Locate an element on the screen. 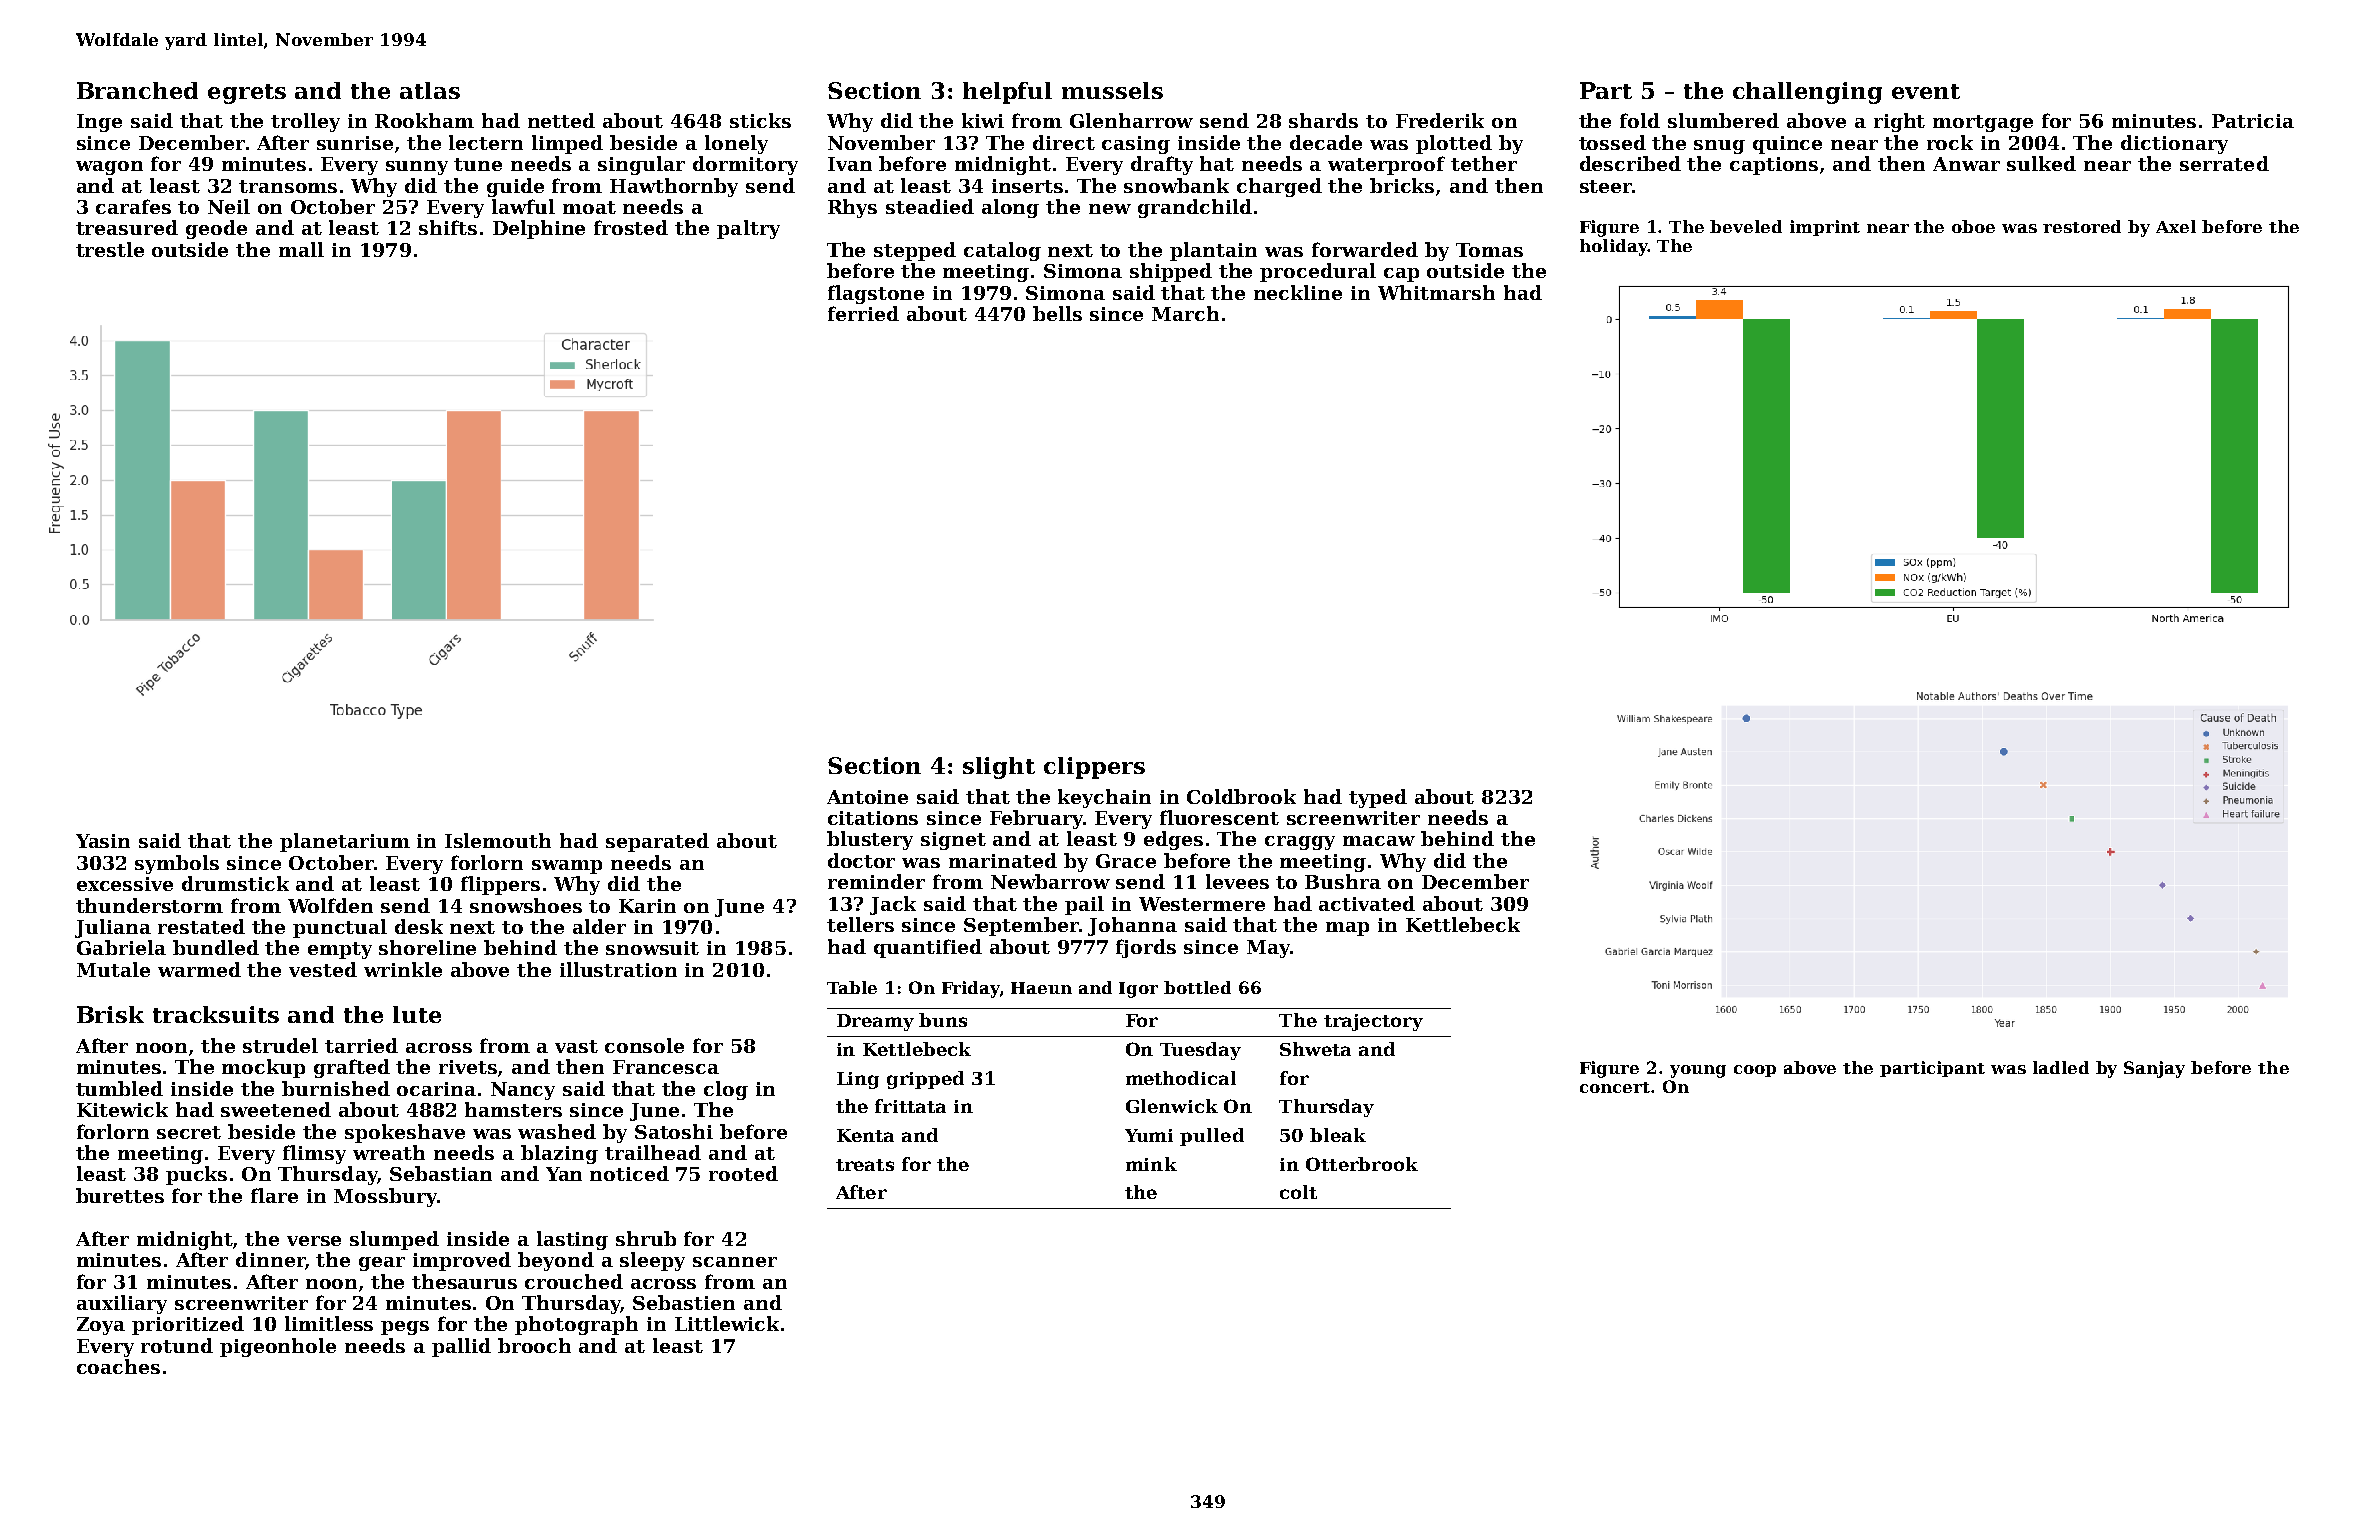 The height and width of the screenshot is (1540, 2380). Axel is located at coordinates (2176, 226).
